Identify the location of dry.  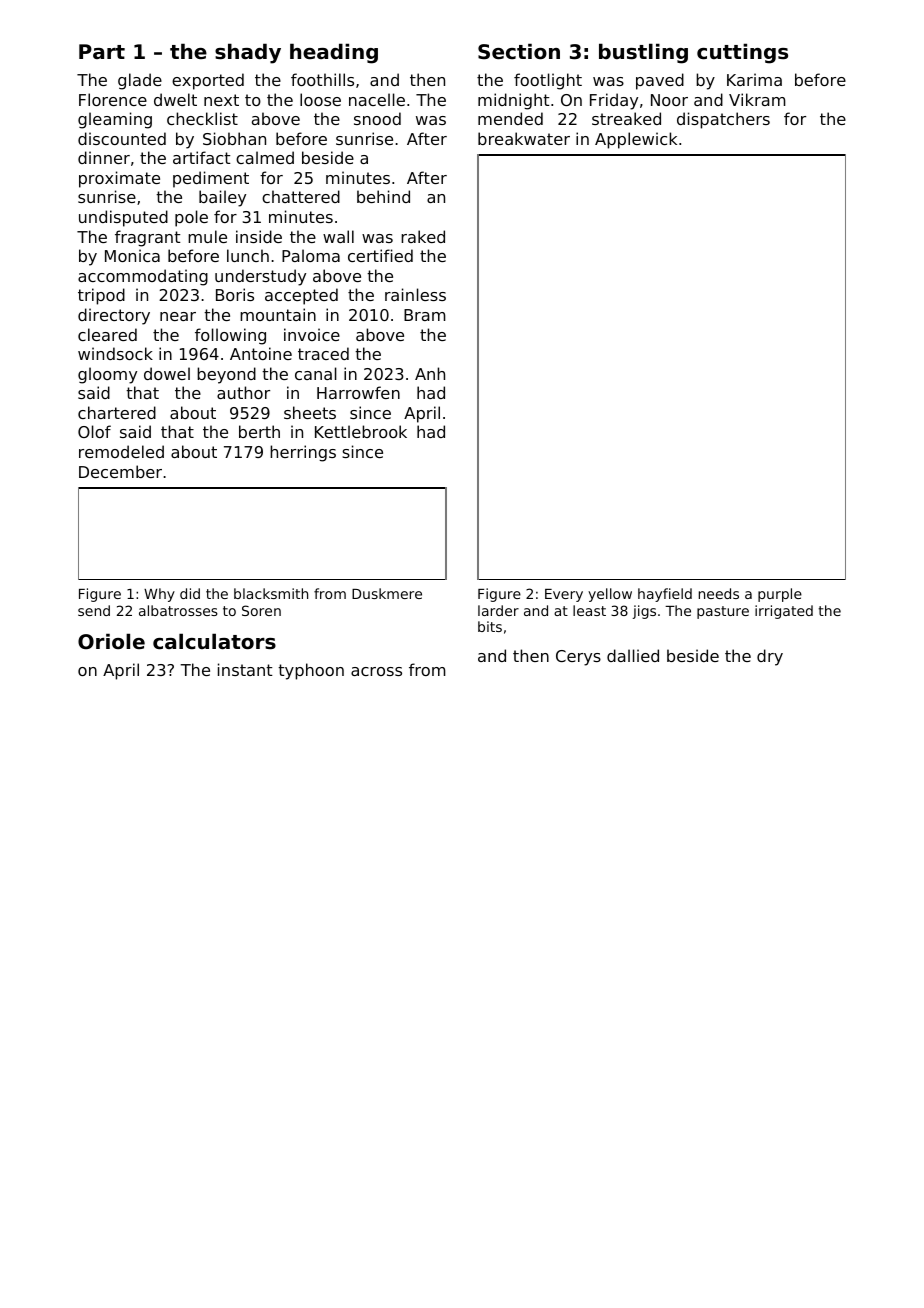
(770, 657).
